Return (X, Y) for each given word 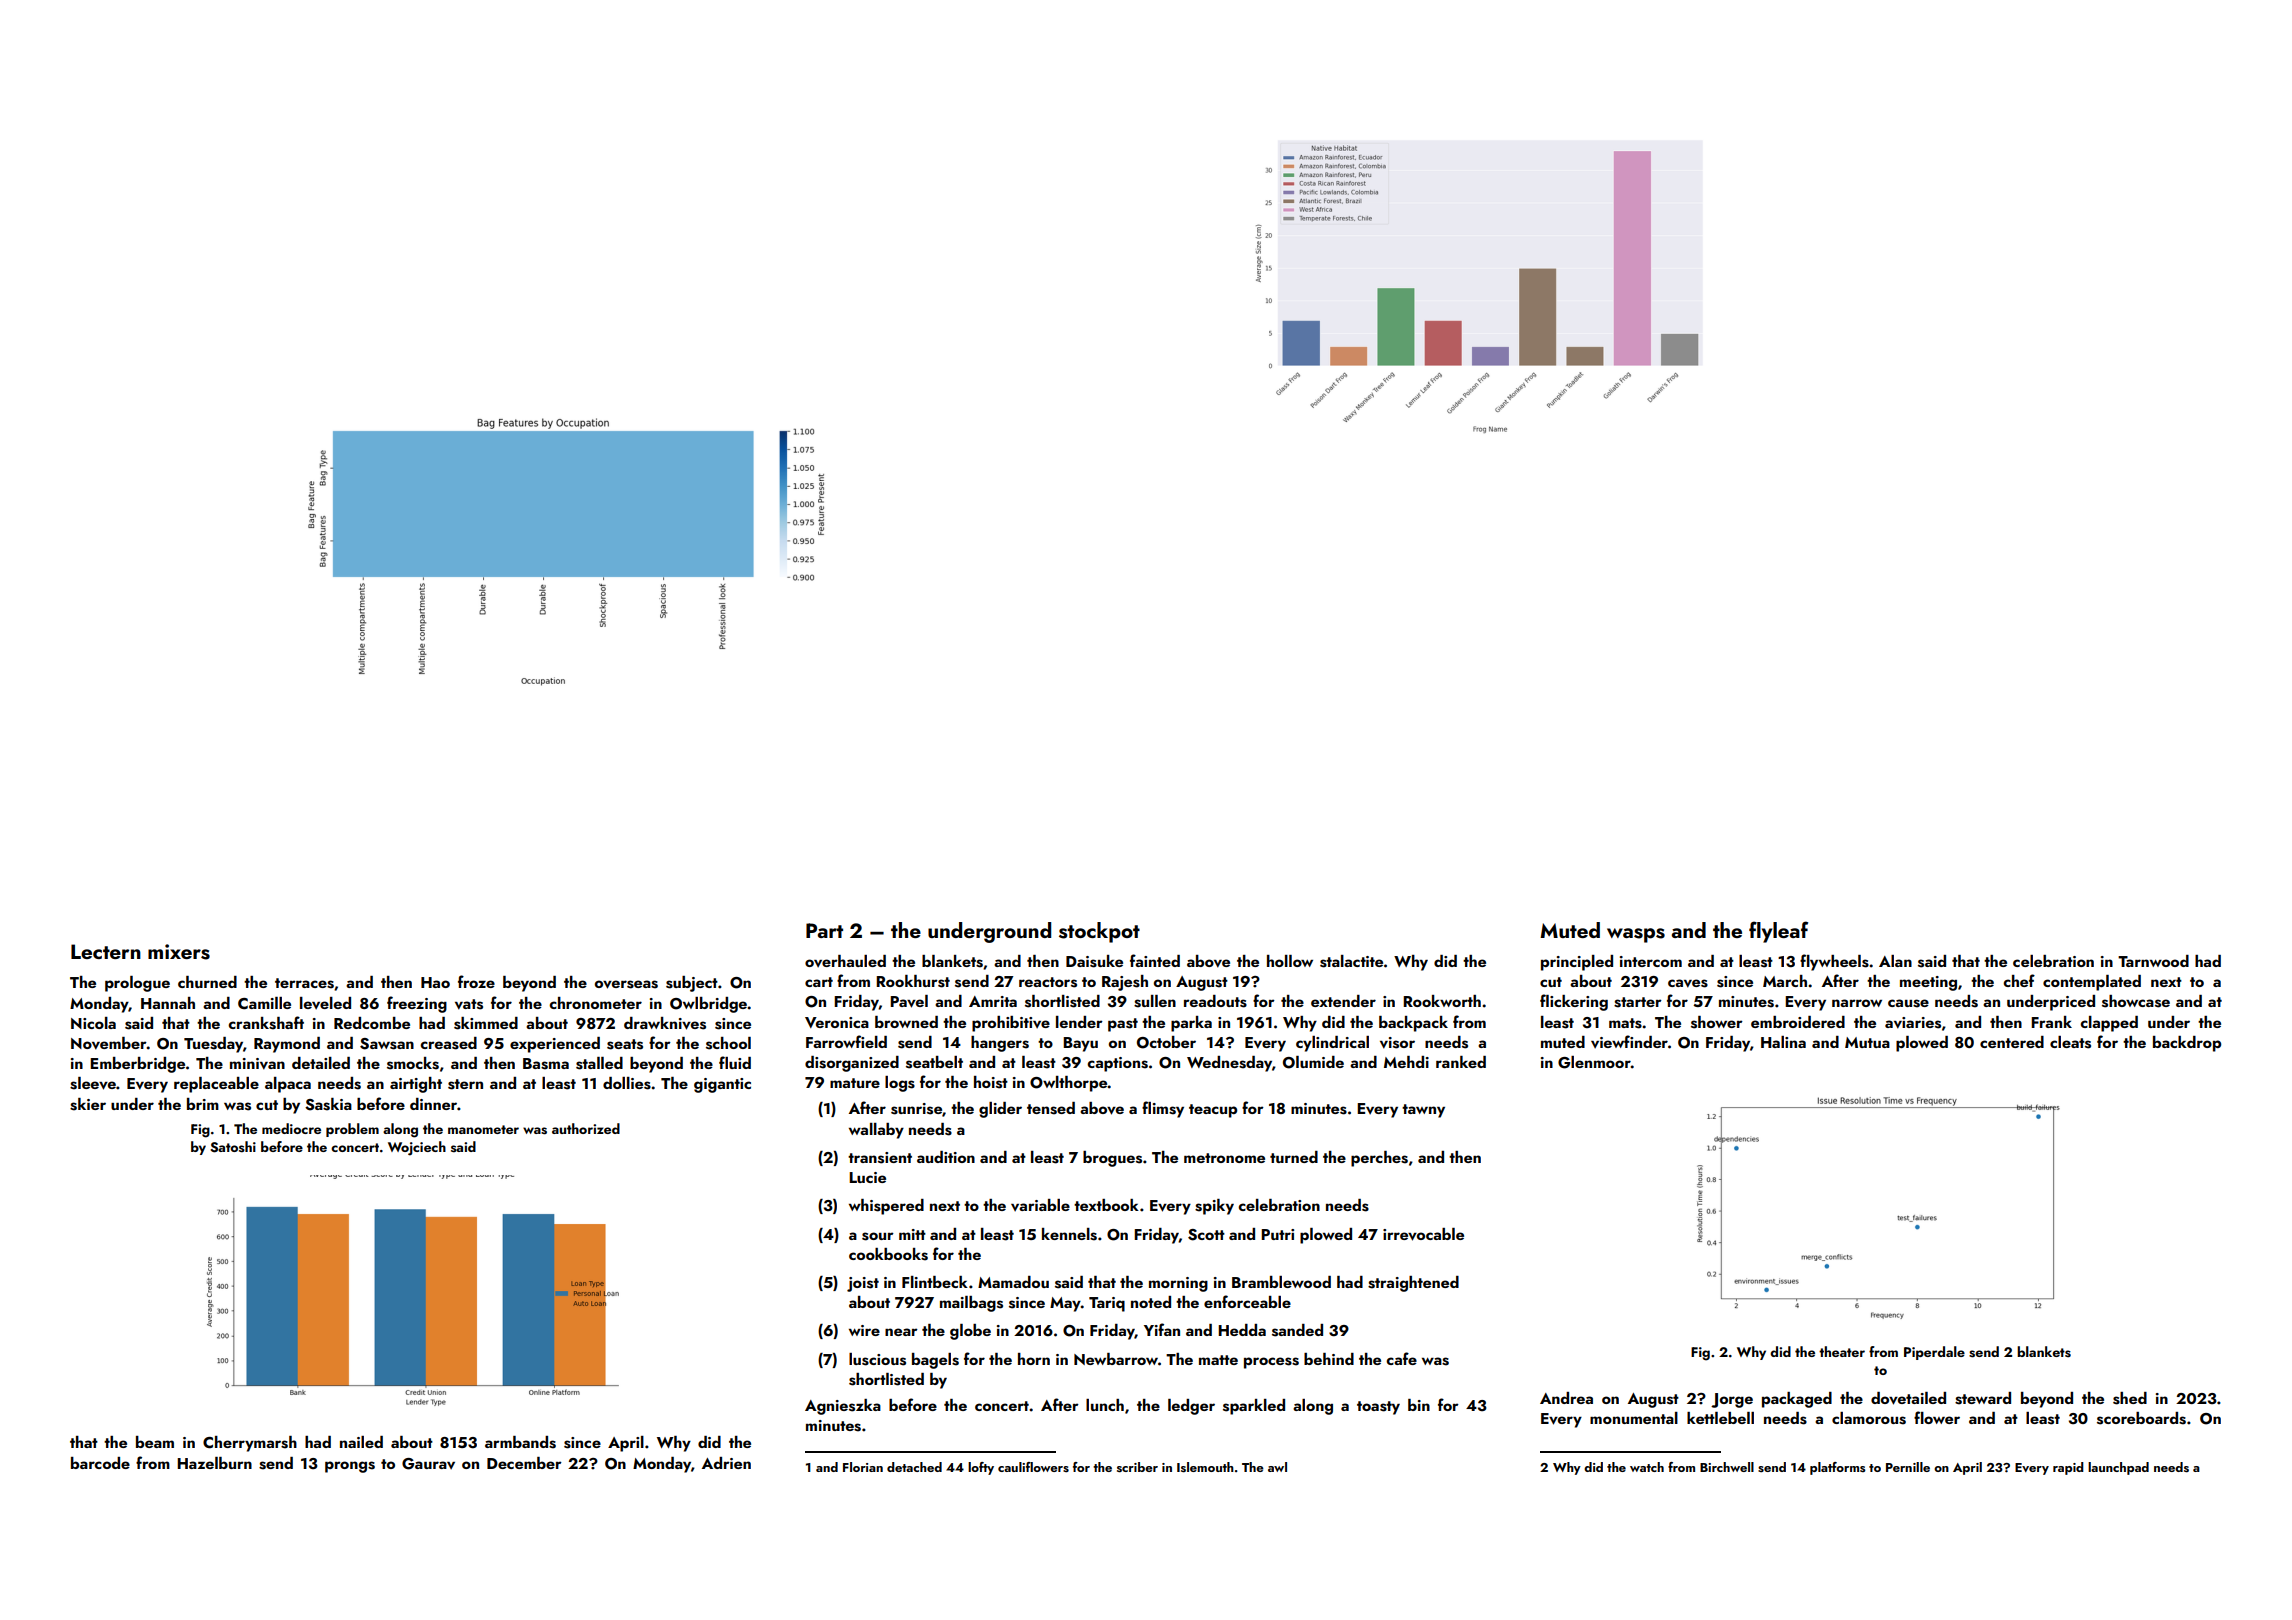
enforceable (1247, 1301)
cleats (2070, 1042)
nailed (361, 1442)
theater (1842, 1351)
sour (878, 1236)
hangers (1000, 1044)
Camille (264, 1003)
